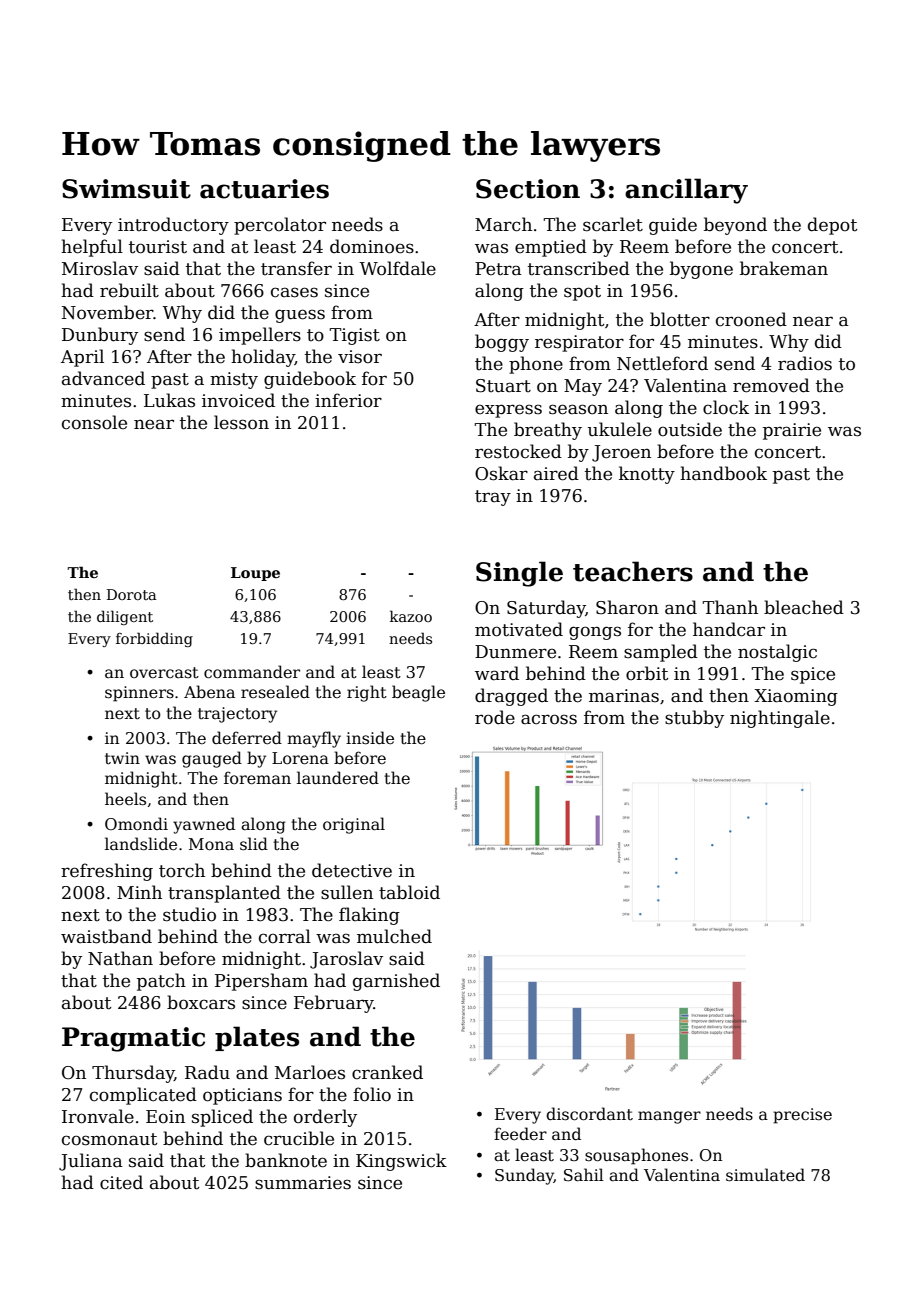  I want to click on diligent, so click(125, 617).
